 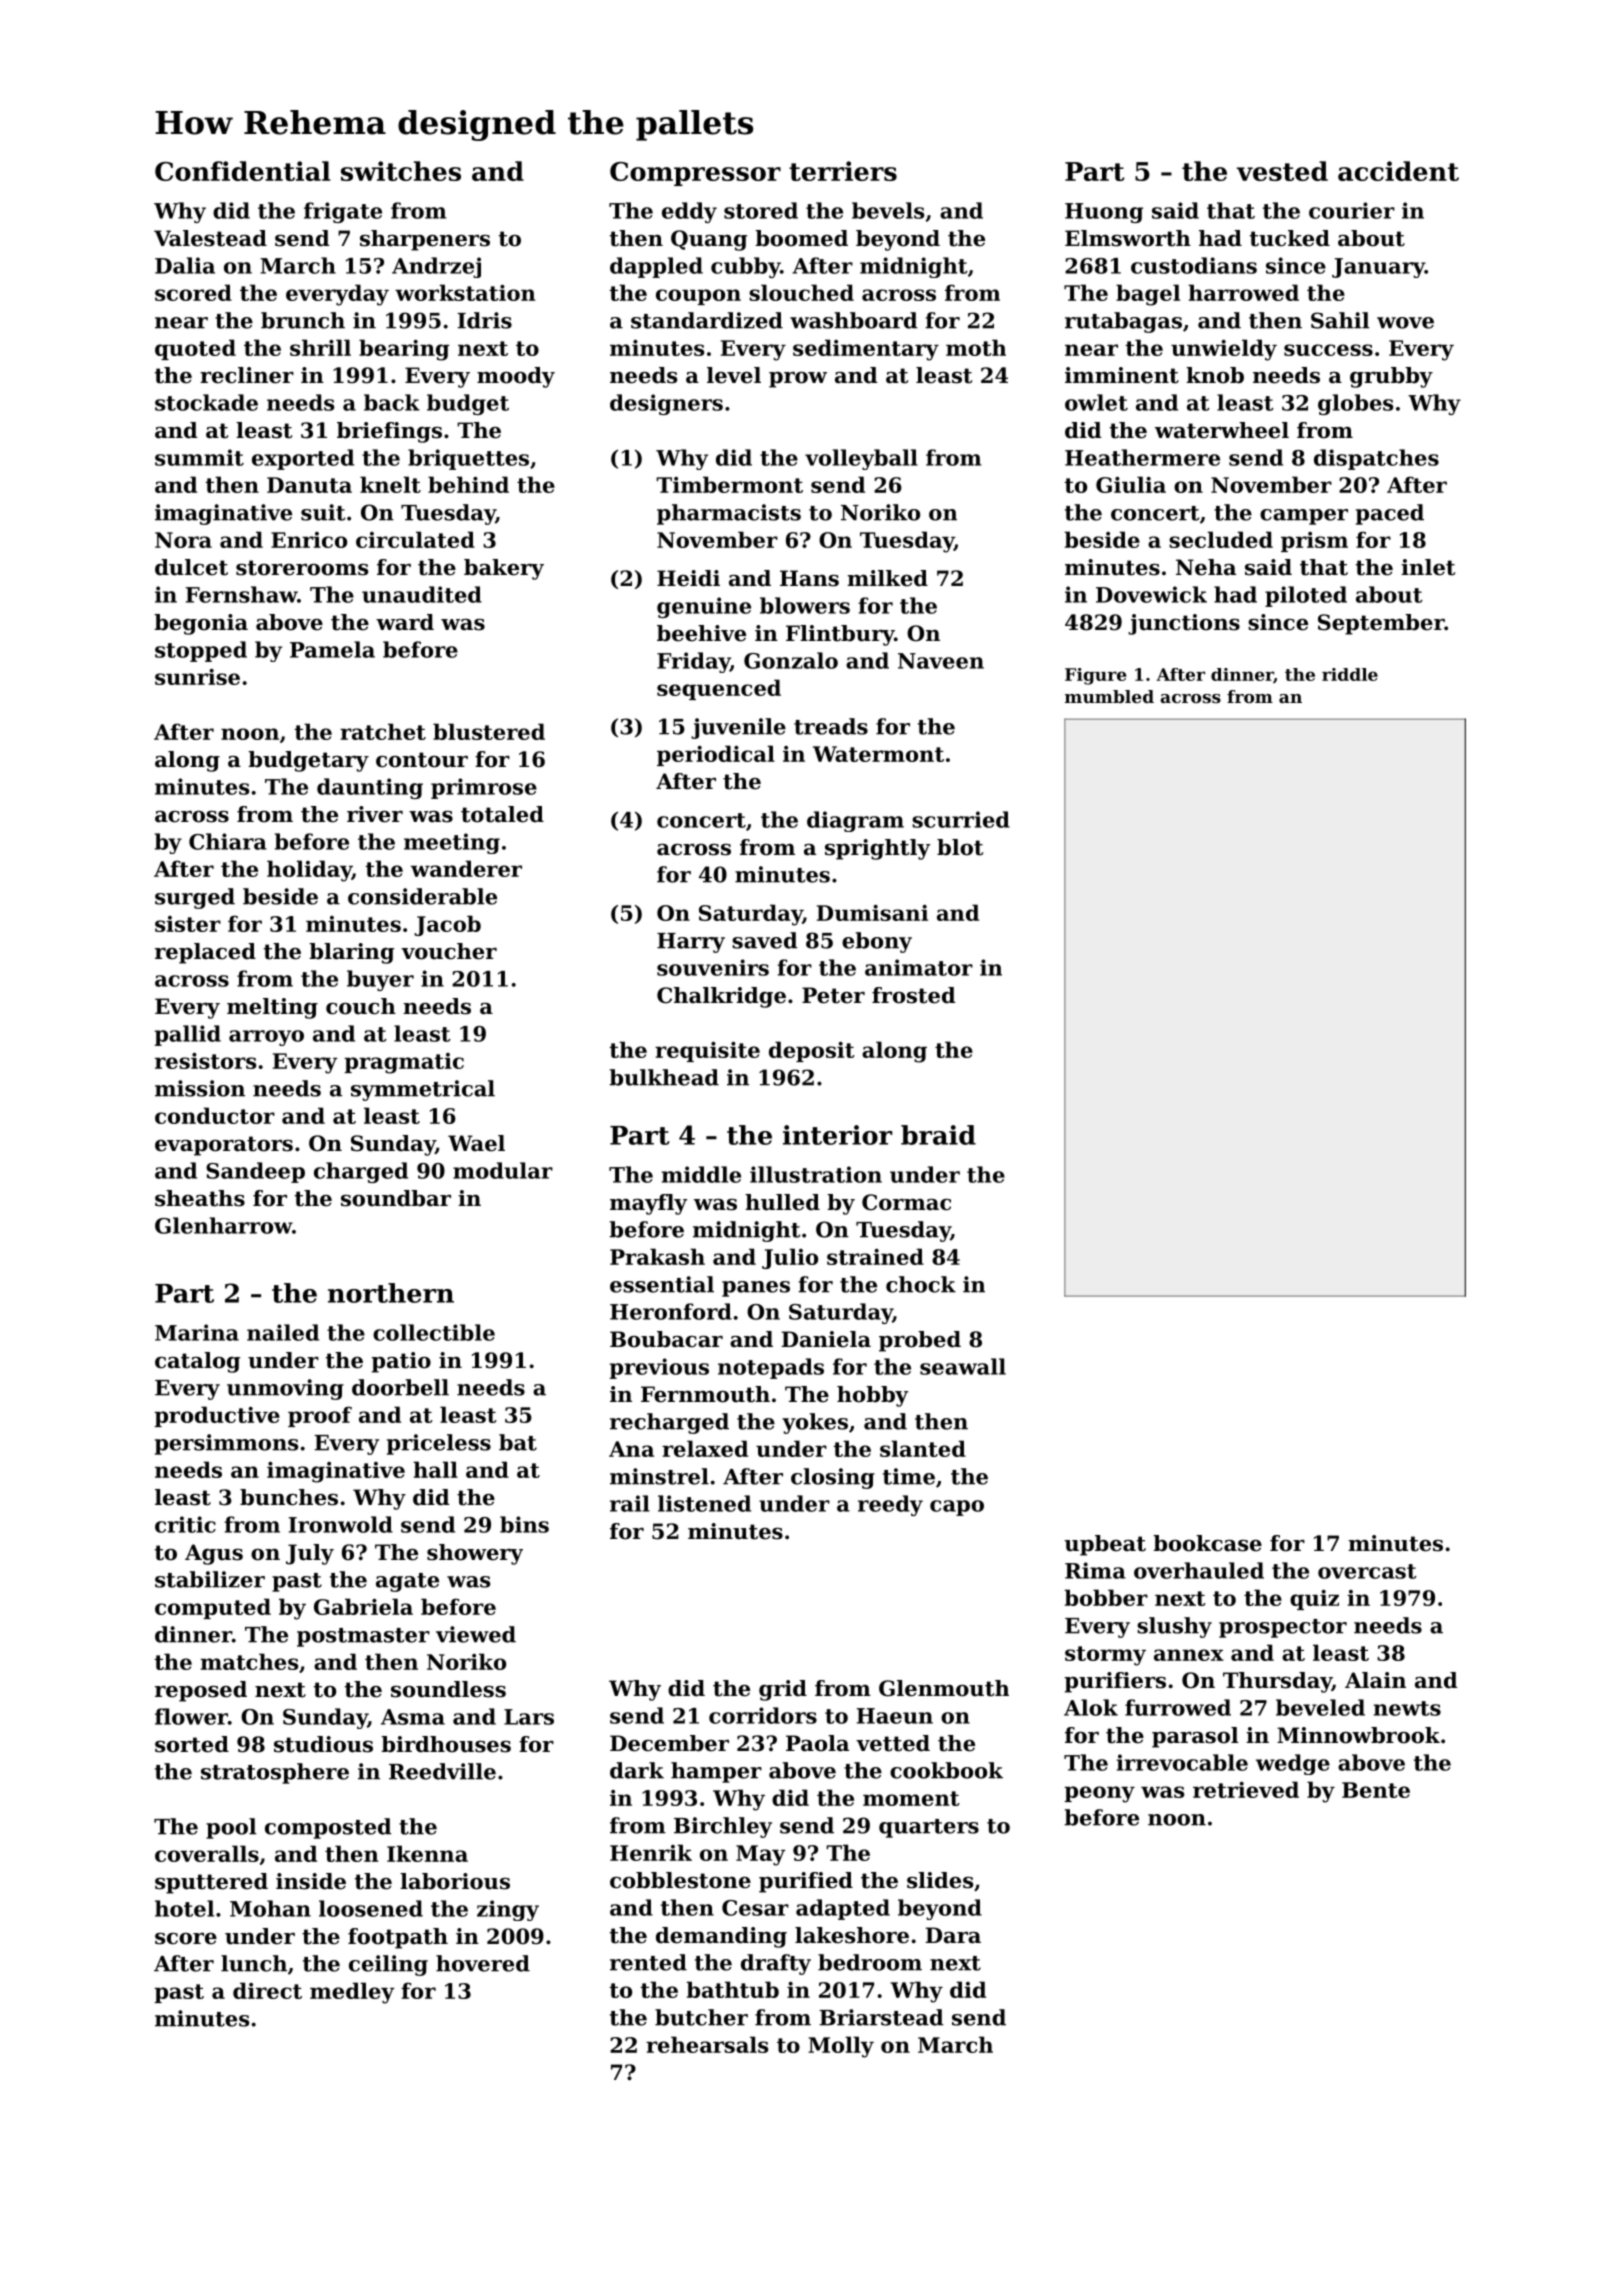 I want to click on lunch, so click(x=254, y=1963).
